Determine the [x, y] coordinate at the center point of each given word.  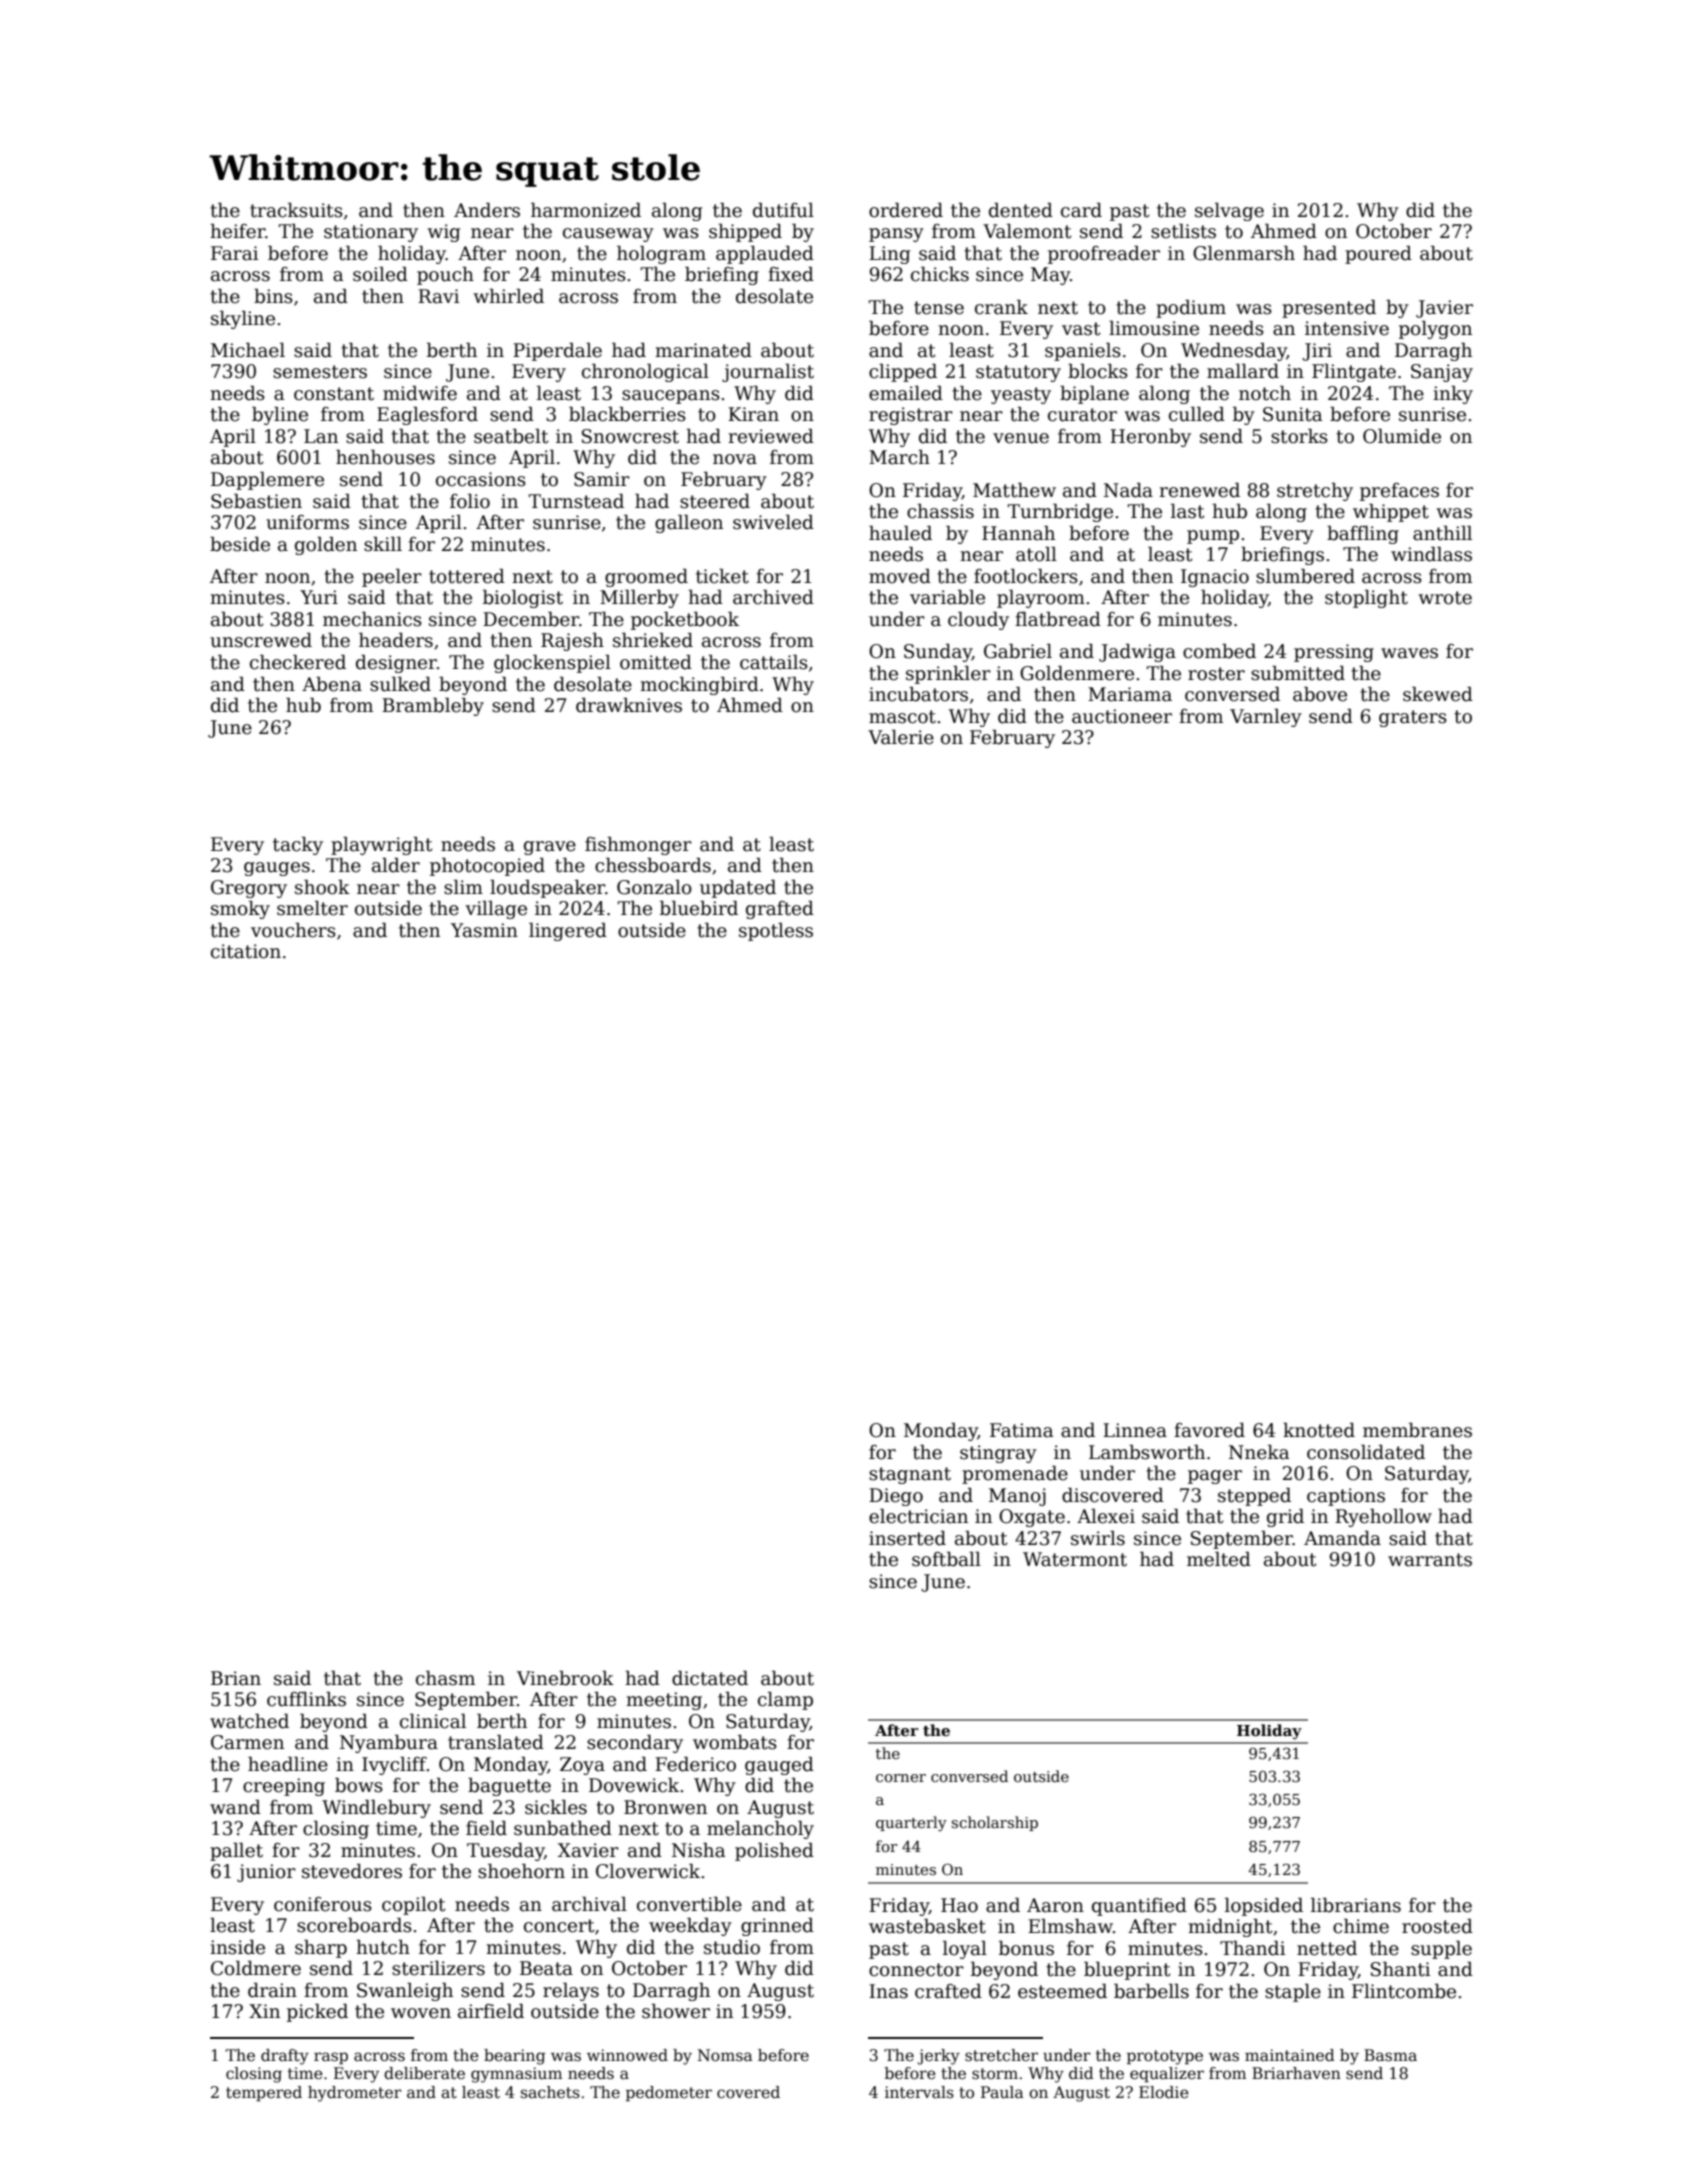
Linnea [1135, 1430]
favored [1209, 1430]
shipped [745, 232]
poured [1378, 254]
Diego [896, 1497]
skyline [243, 319]
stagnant [910, 1475]
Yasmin [484, 930]
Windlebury [376, 1808]
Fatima [1022, 1430]
